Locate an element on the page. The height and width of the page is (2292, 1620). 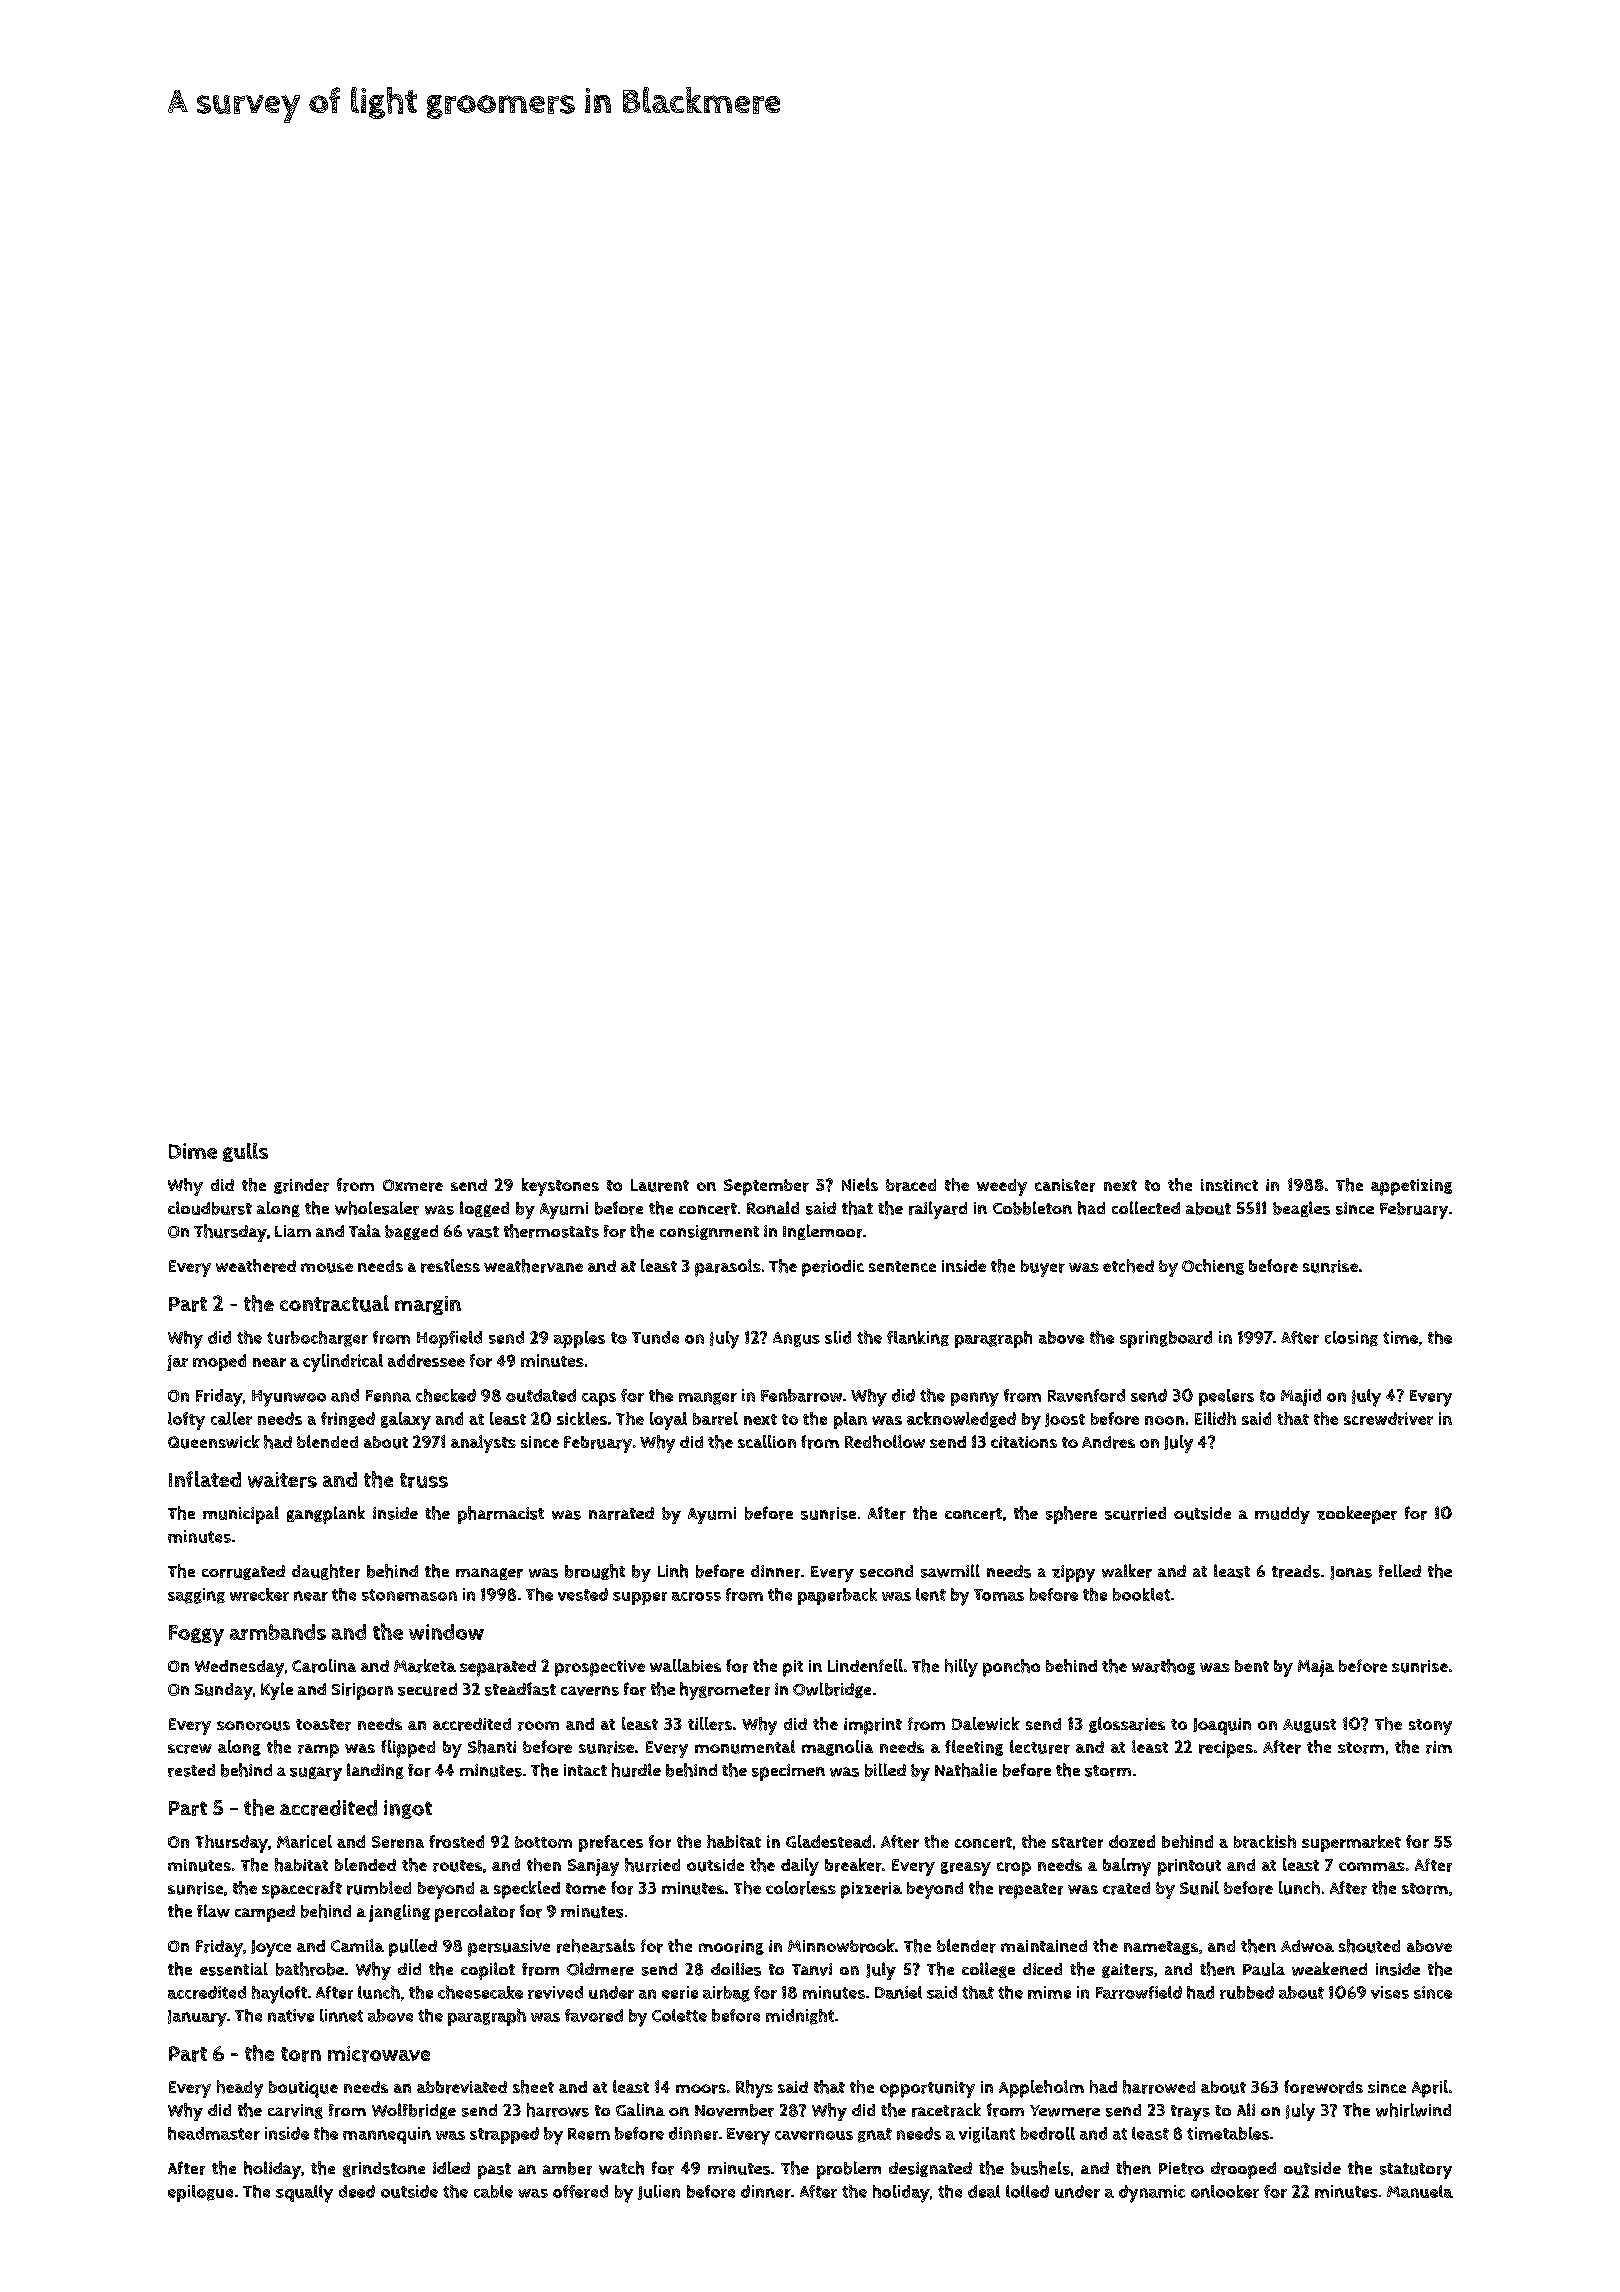
second is located at coordinates (886, 1571).
